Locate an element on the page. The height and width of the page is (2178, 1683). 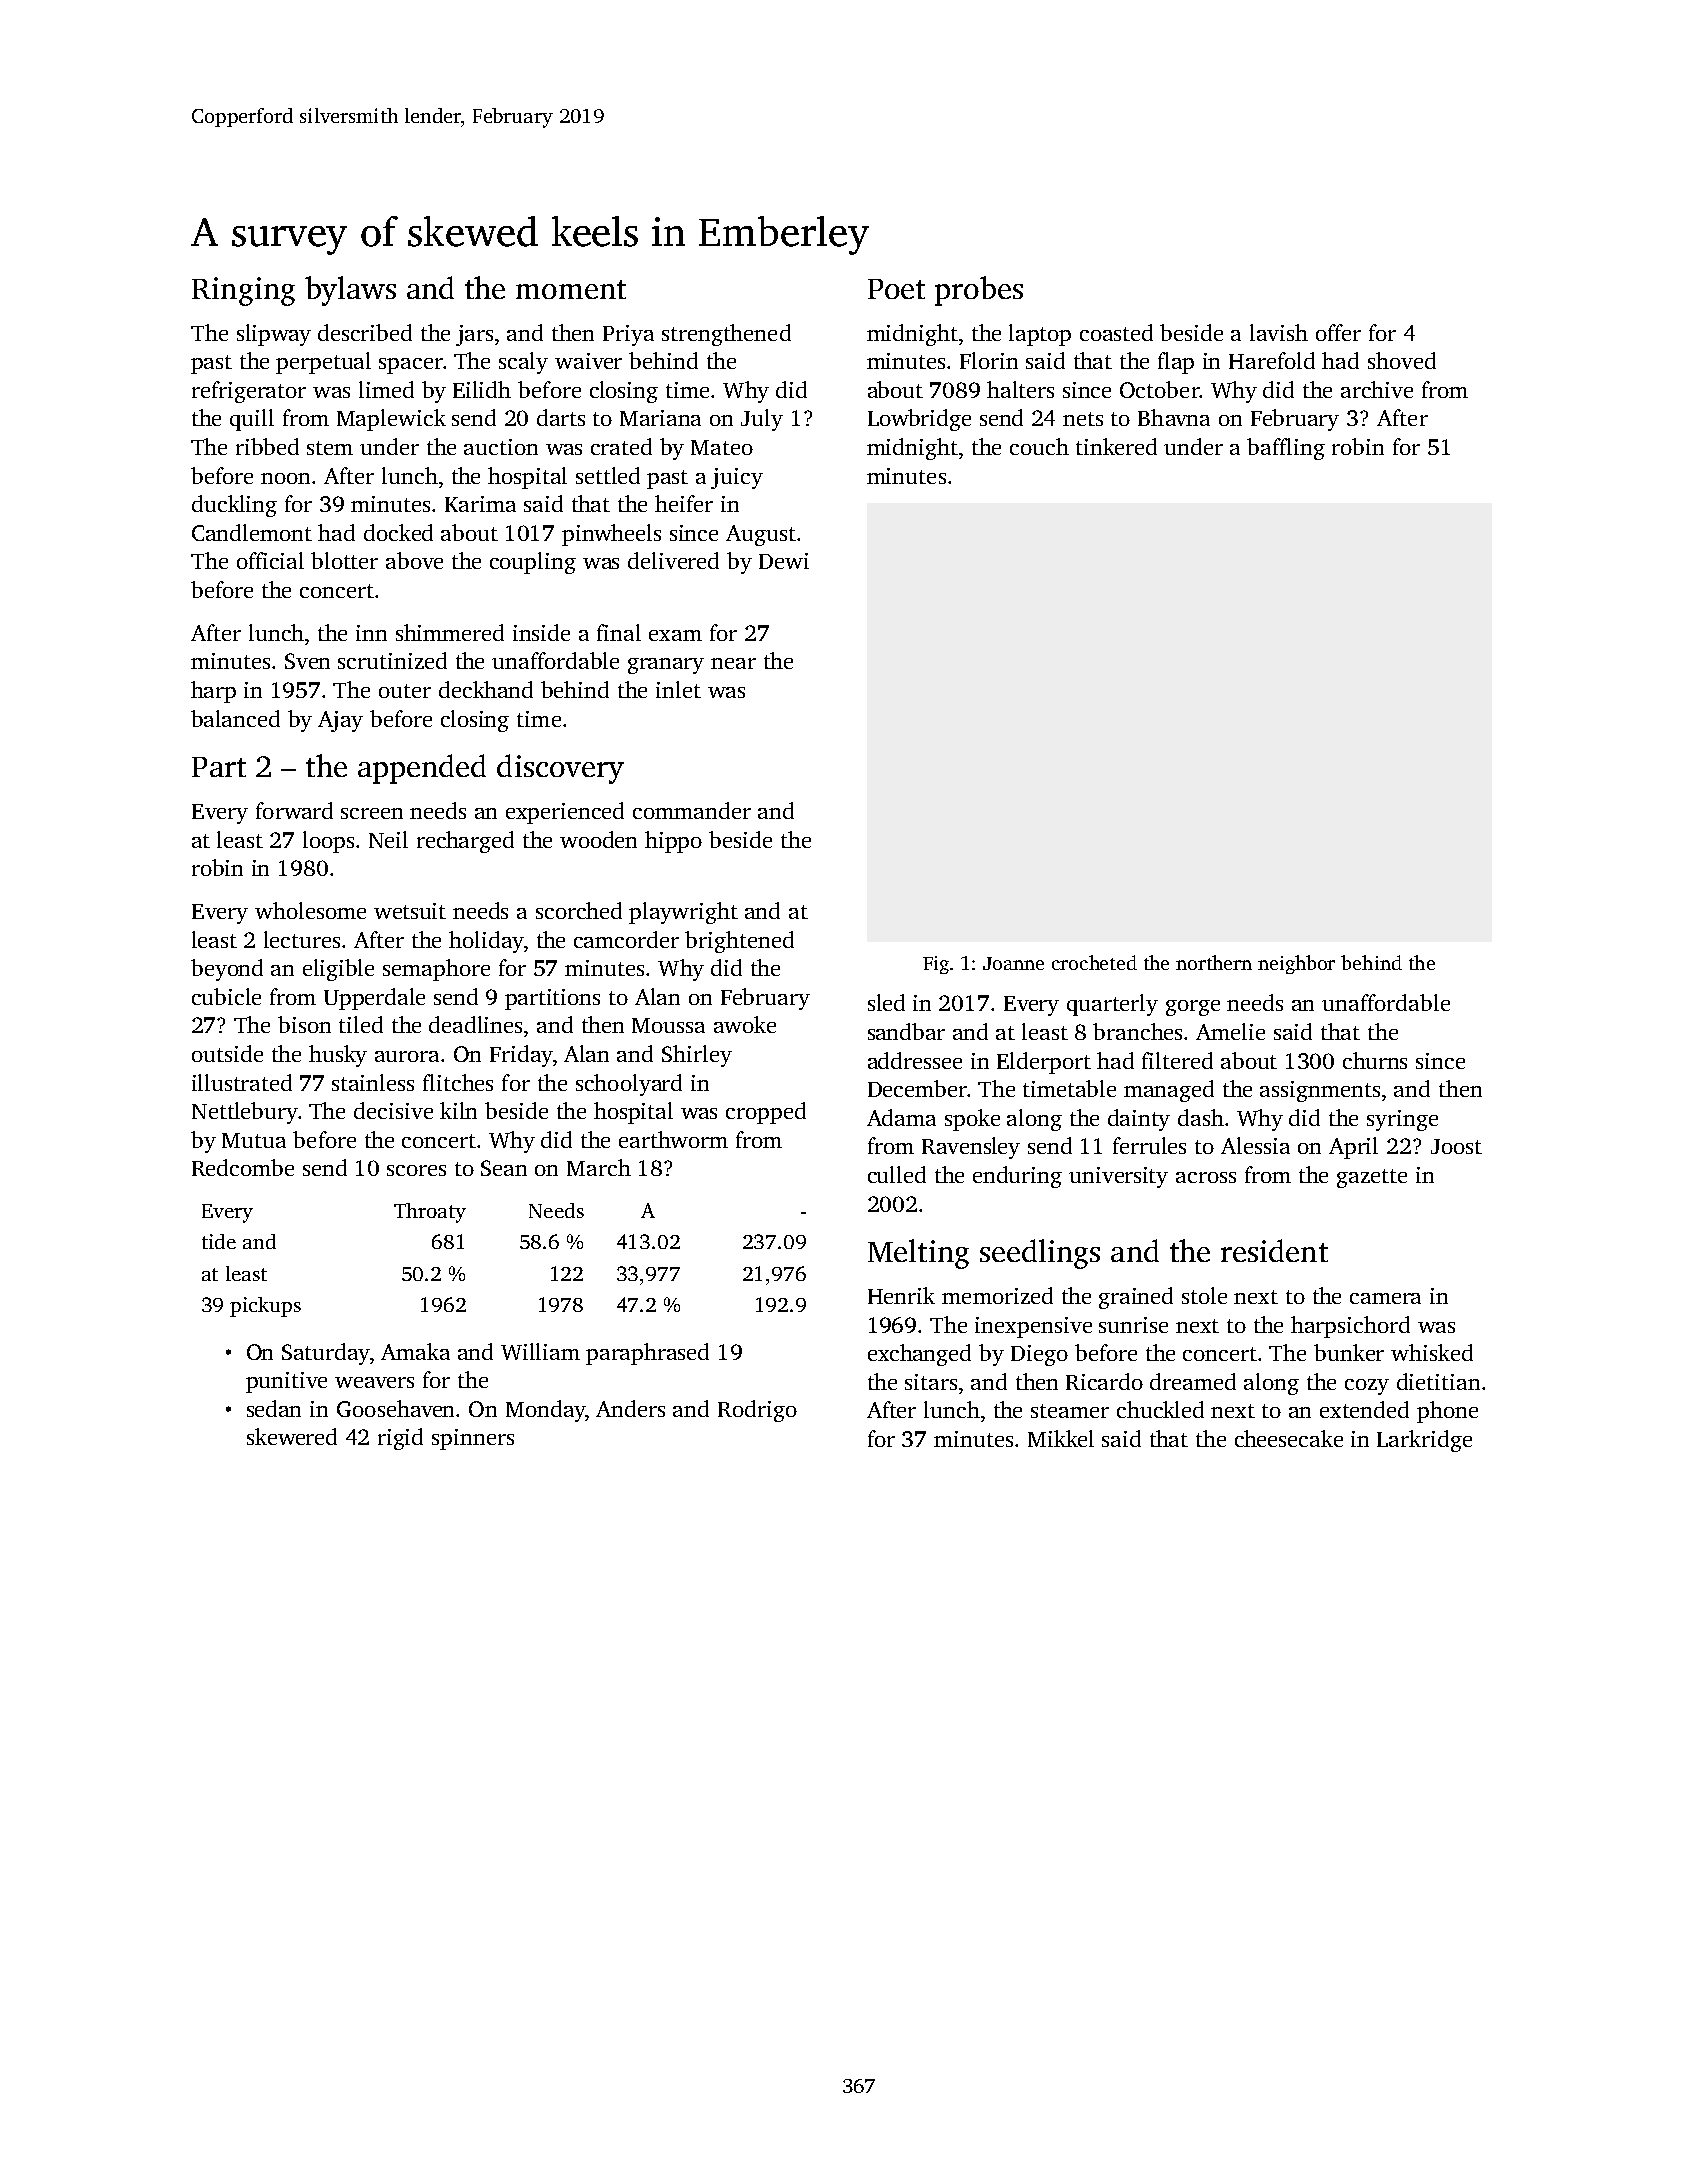
commander is located at coordinates (692, 810).
